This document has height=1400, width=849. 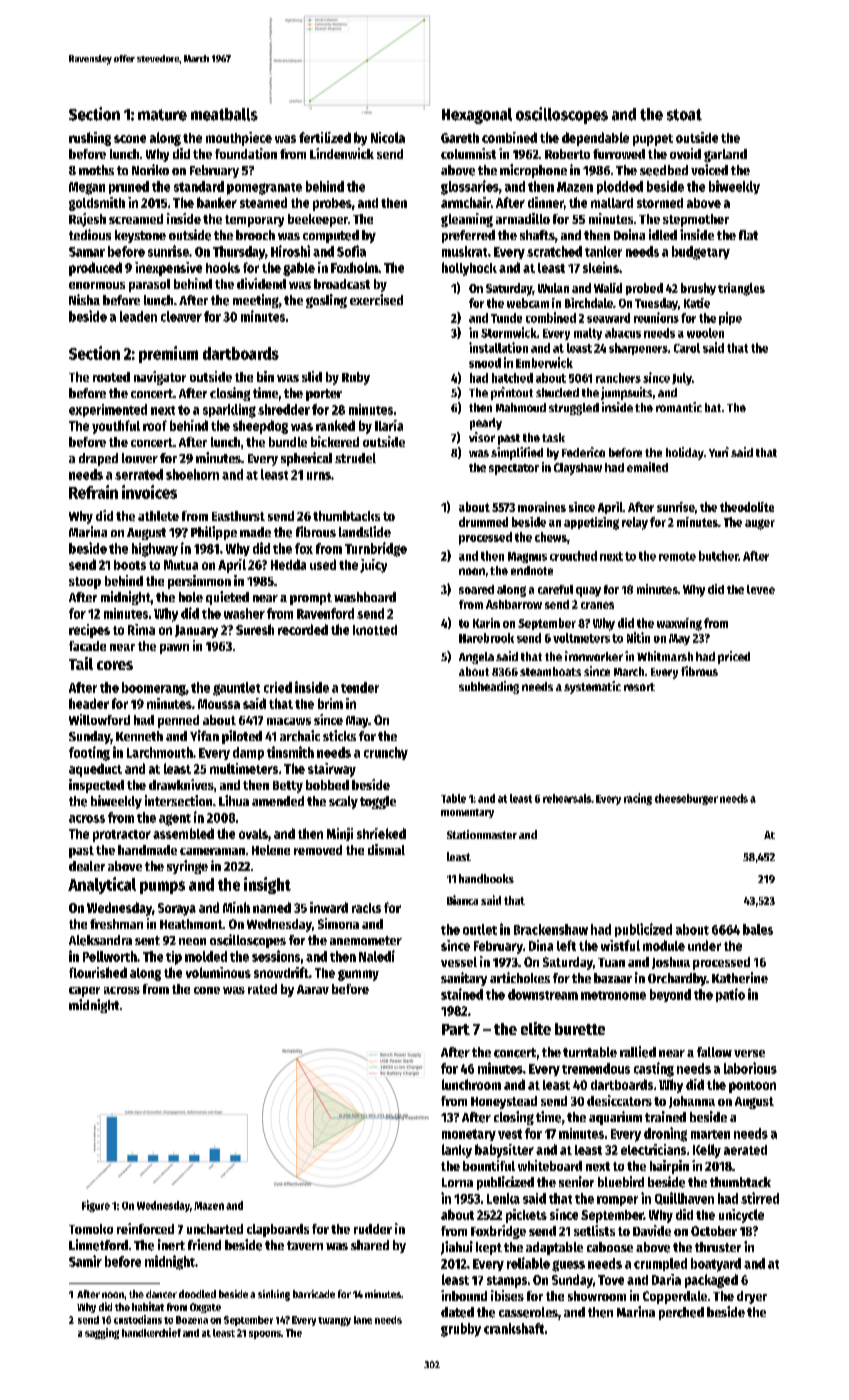 I want to click on Nicola, so click(x=388, y=137).
